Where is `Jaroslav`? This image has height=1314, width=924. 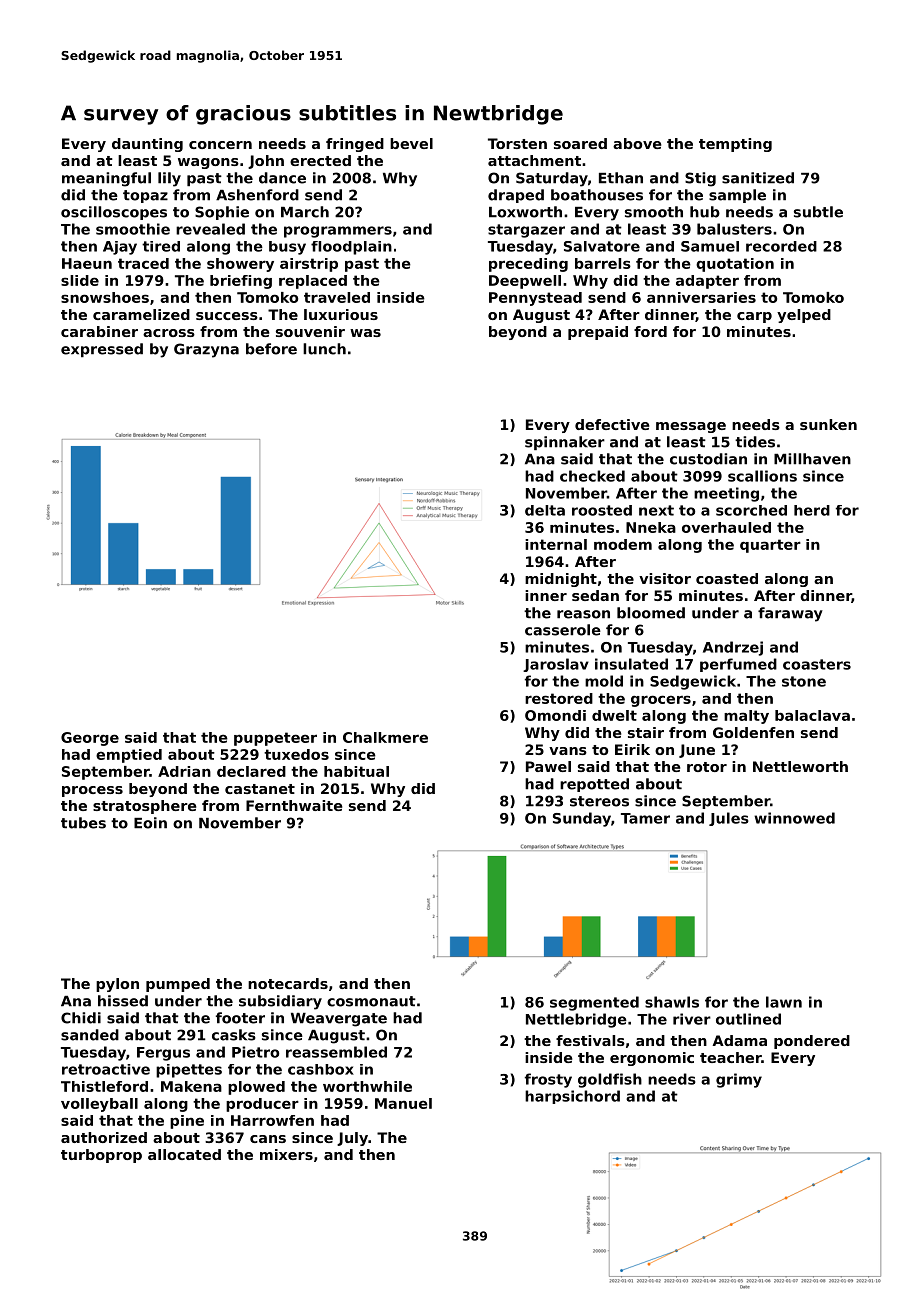 Jaroslav is located at coordinates (556, 665).
